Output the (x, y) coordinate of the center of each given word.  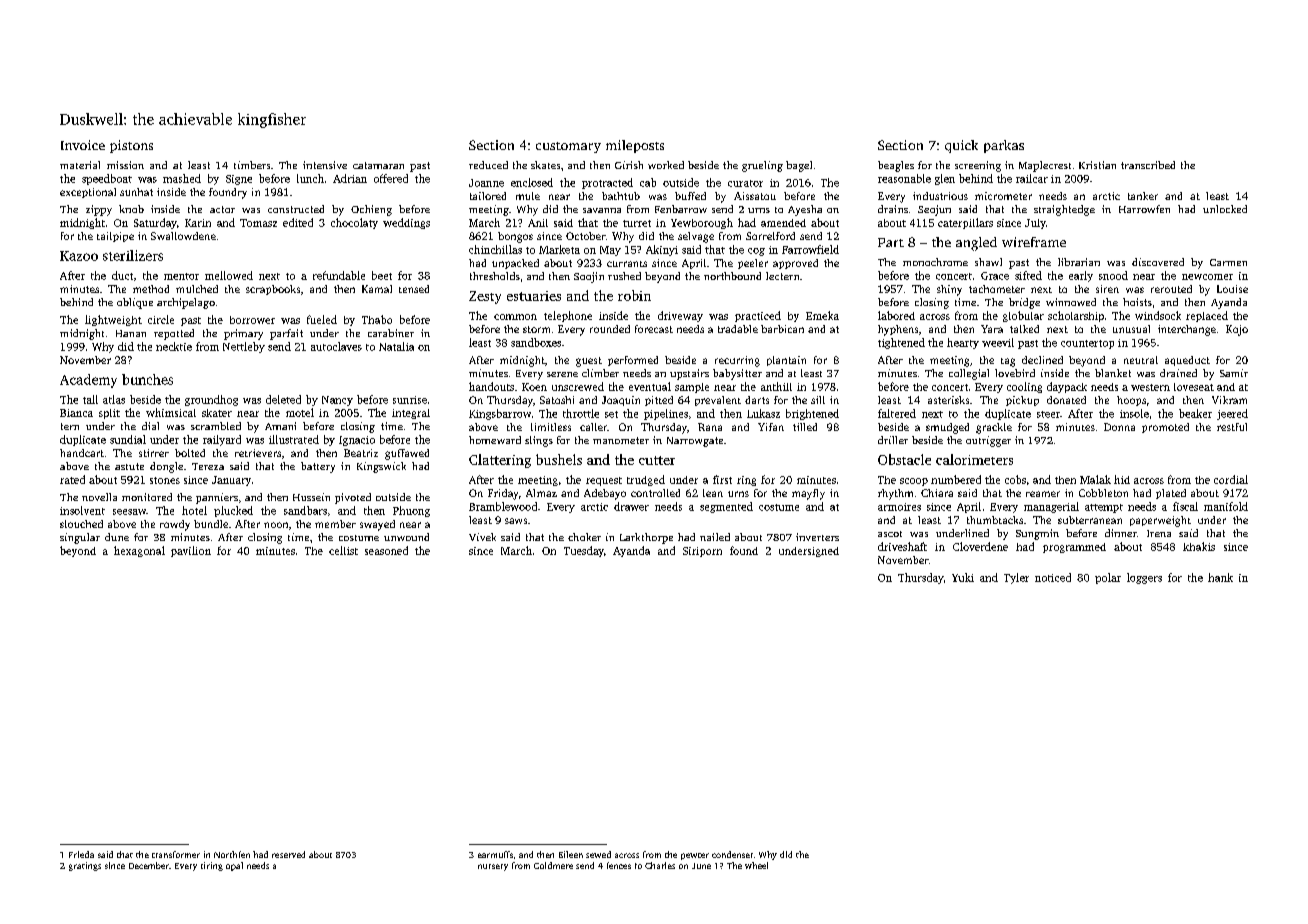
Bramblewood (503, 506)
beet (382, 275)
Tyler (1016, 578)
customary (568, 147)
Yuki (963, 577)
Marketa (559, 249)
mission (125, 165)
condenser (732, 854)
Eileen (571, 854)
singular (80, 538)
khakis (1199, 546)
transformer (176, 854)
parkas (1004, 146)
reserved (288, 854)
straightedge (1064, 210)
